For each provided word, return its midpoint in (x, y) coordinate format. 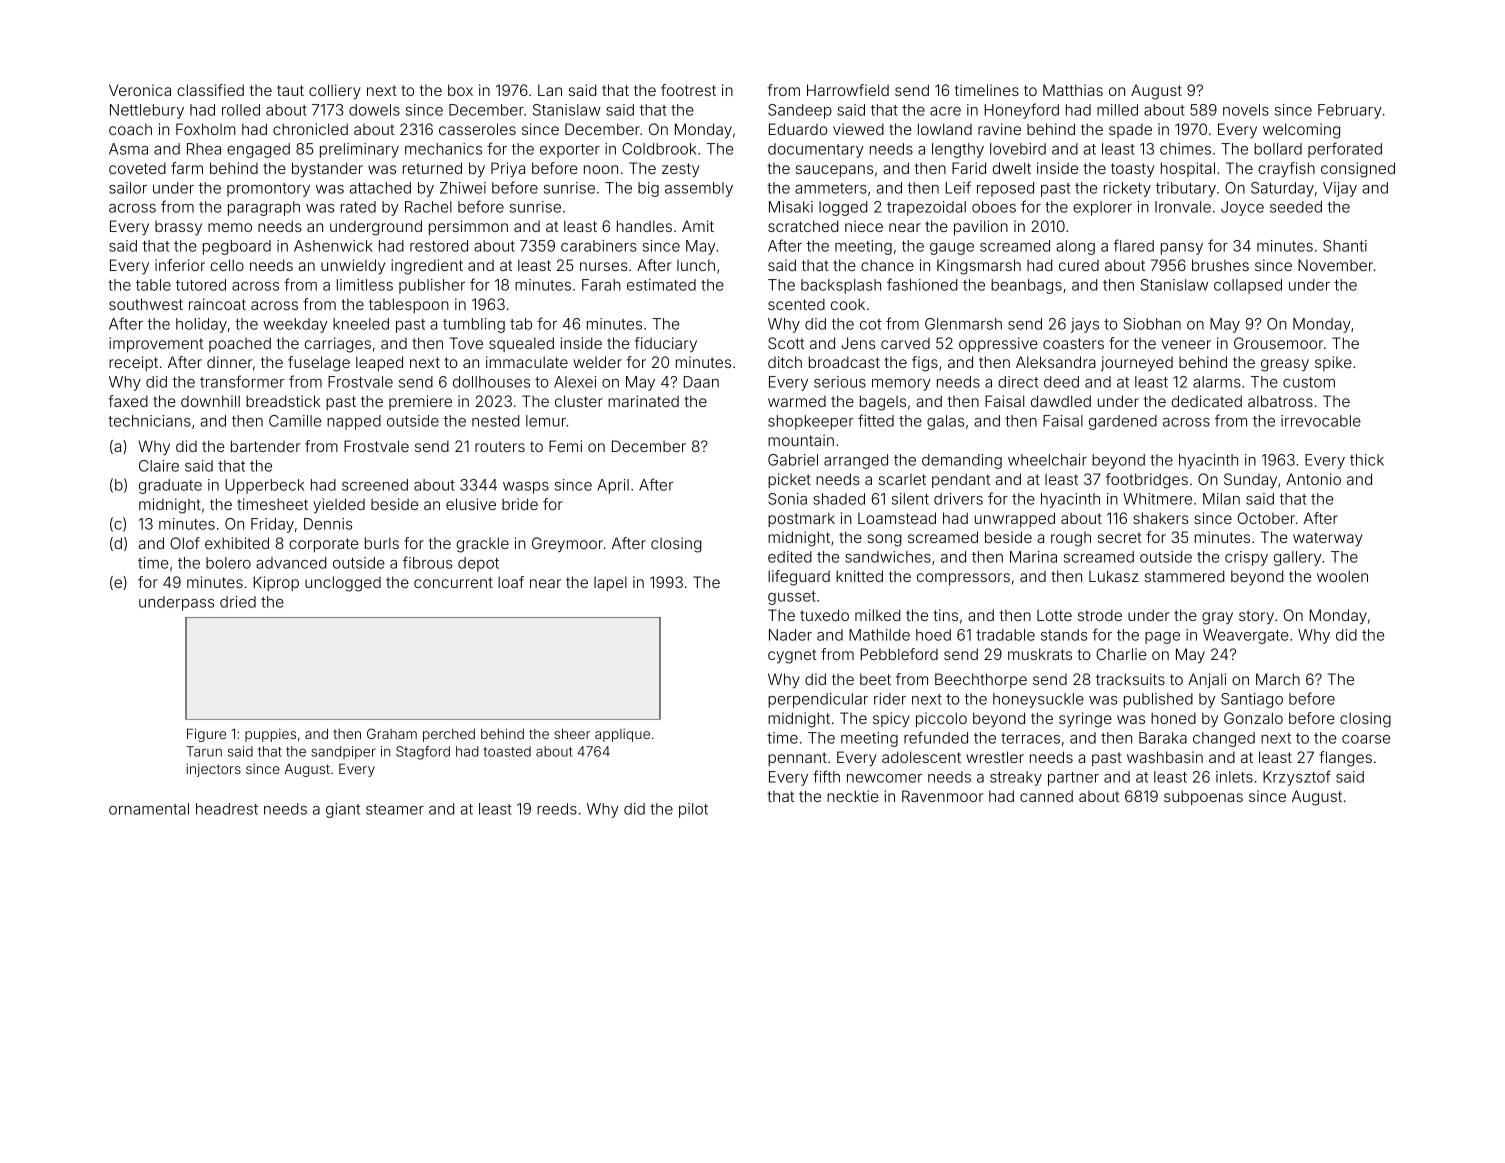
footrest (688, 90)
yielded (339, 505)
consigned (1358, 170)
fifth (826, 776)
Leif (958, 187)
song (884, 540)
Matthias (1073, 90)
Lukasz (1114, 576)
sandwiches (888, 557)
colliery (335, 92)
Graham (392, 733)
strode (1100, 615)
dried (238, 602)
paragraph (264, 208)
